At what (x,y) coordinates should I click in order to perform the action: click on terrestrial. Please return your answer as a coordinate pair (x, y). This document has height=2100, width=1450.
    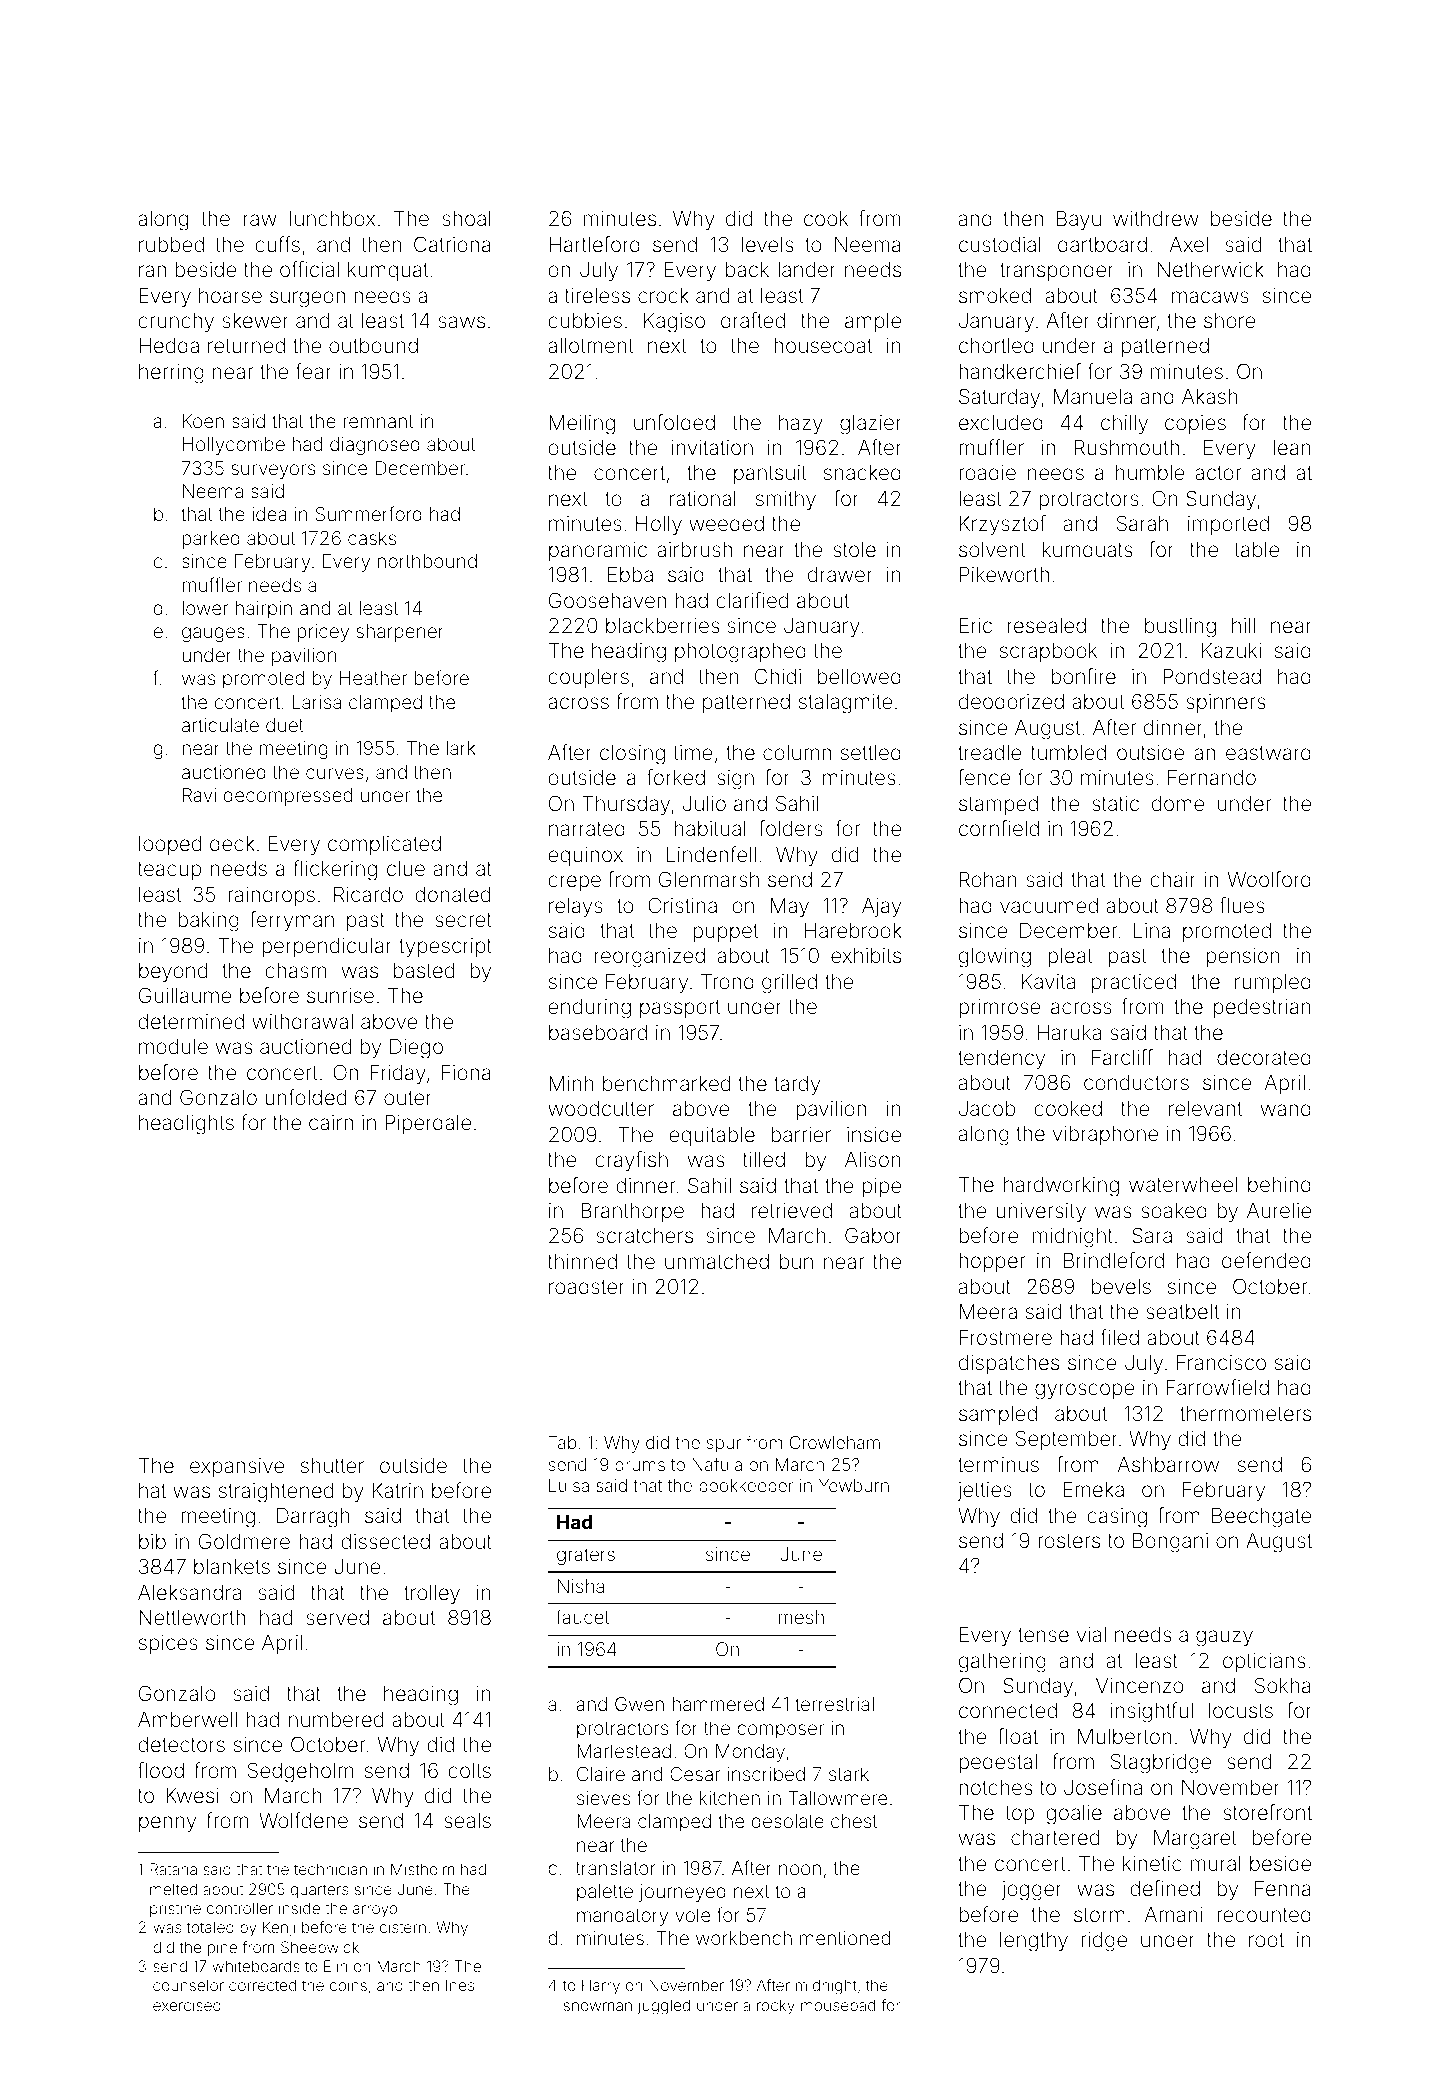
    Looking at the image, I should click on (834, 1704).
